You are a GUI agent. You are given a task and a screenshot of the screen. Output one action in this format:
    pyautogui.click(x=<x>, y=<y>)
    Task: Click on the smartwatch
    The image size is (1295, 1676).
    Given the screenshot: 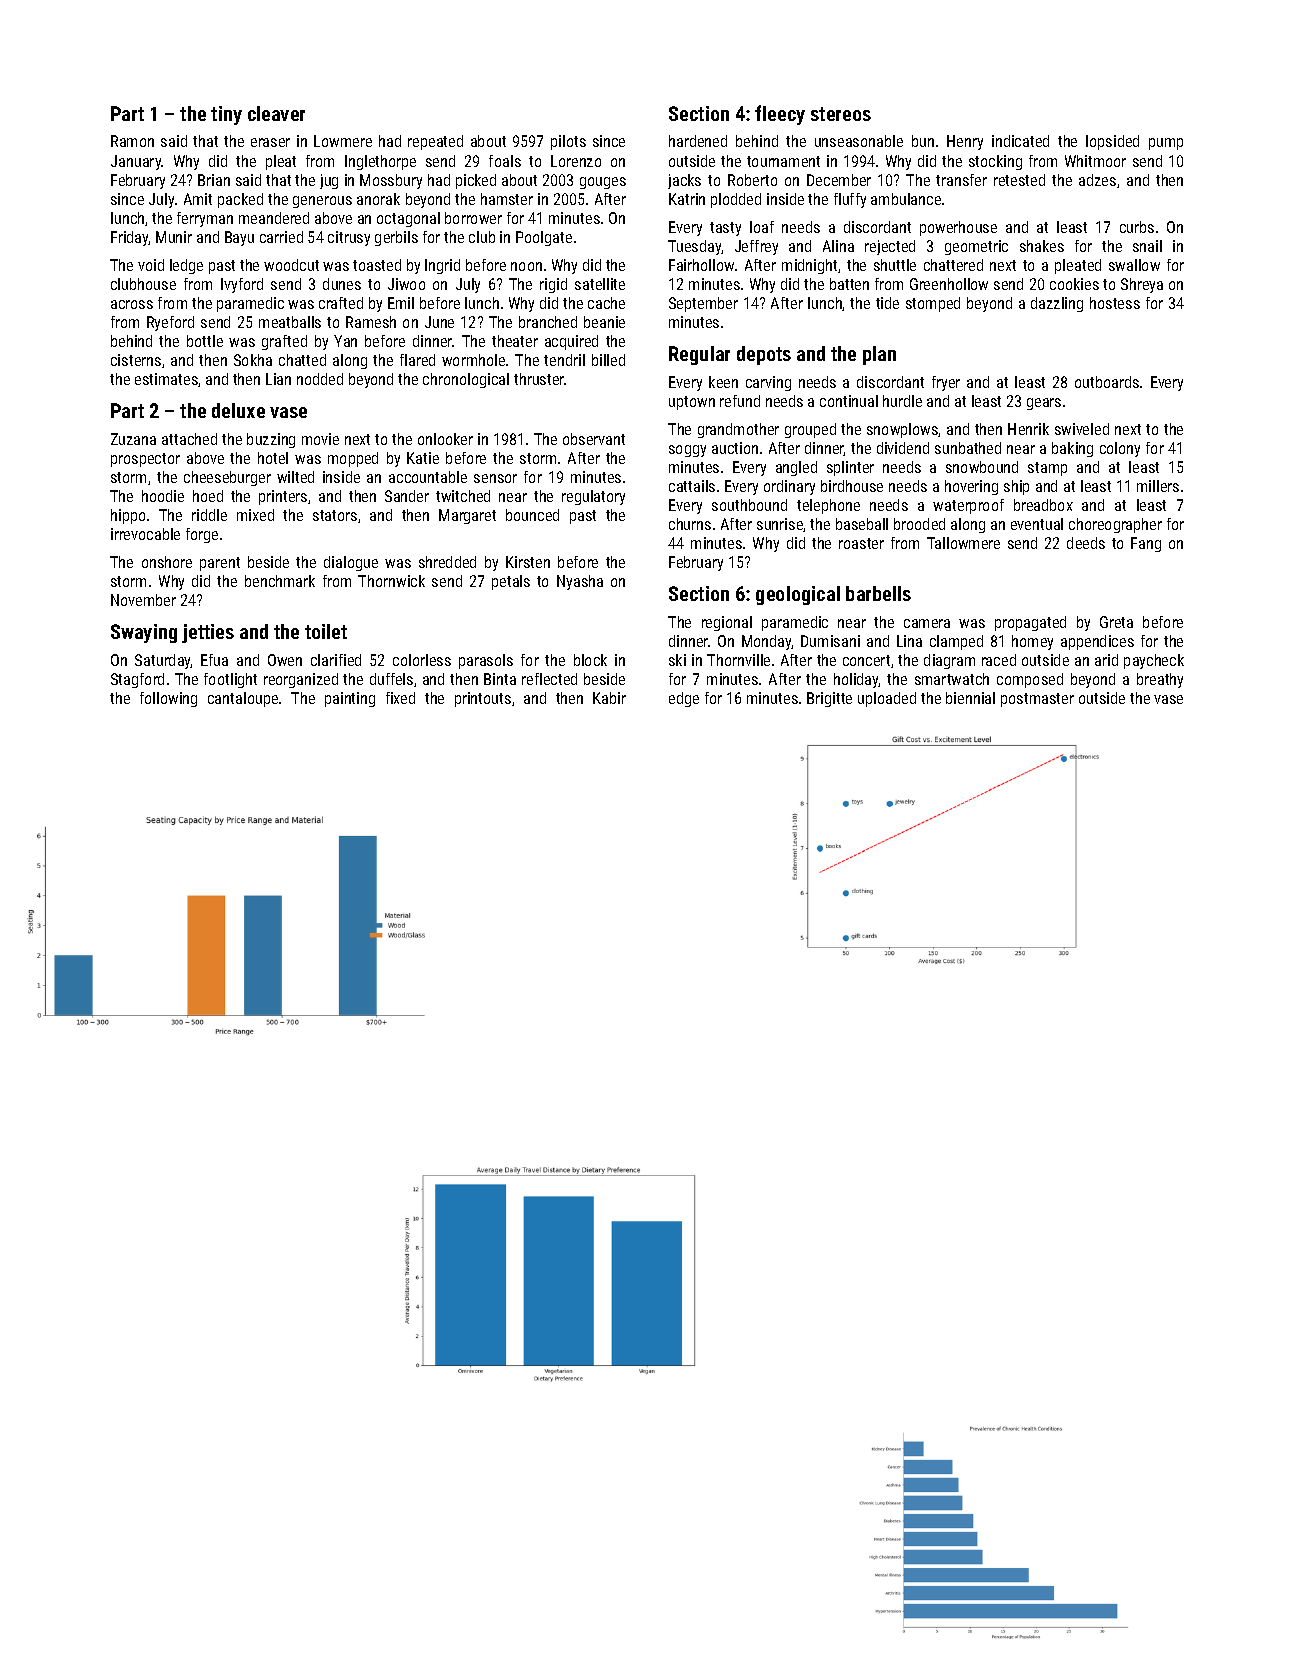 What is the action you would take?
    pyautogui.click(x=952, y=679)
